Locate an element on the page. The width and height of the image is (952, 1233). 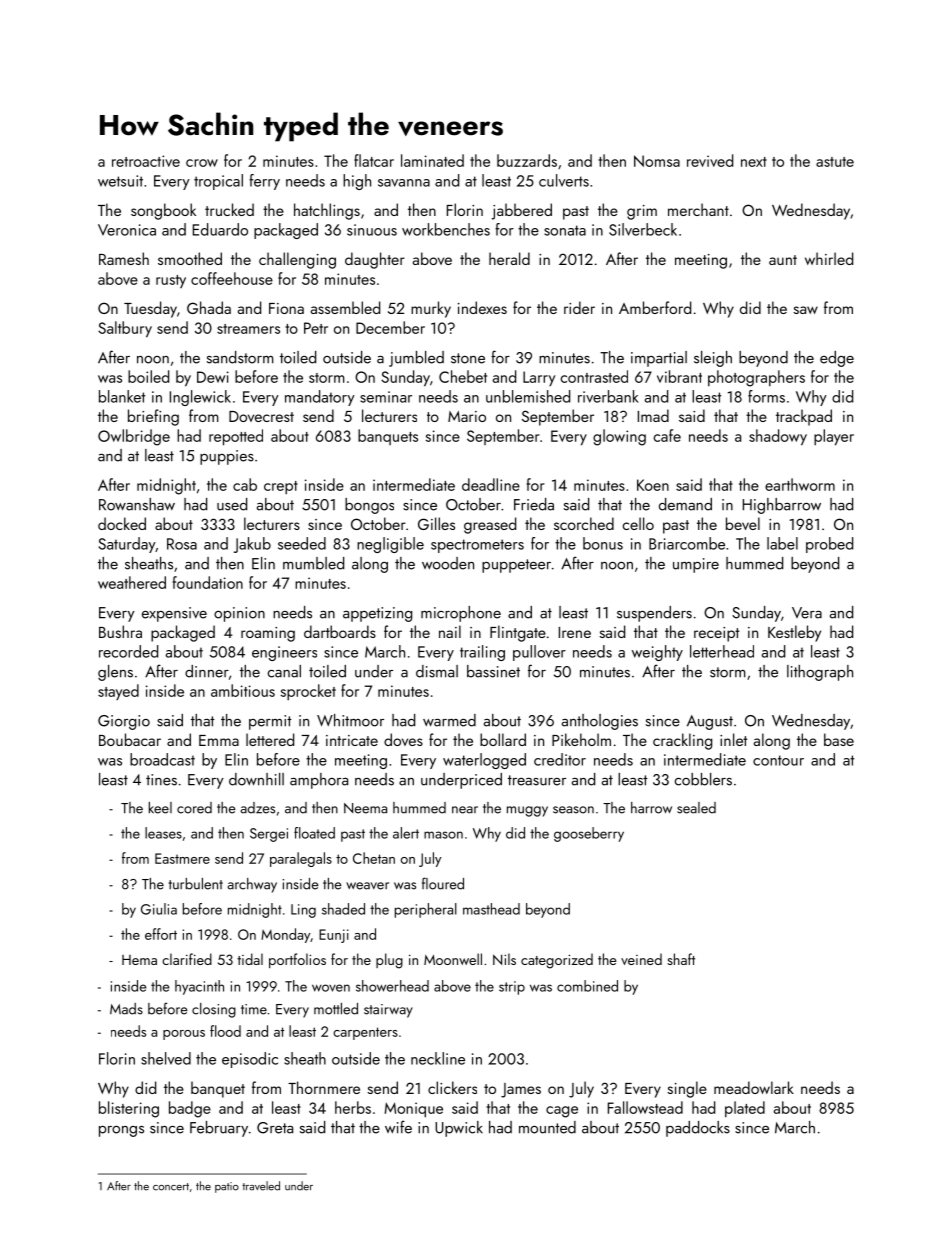
unblemished is located at coordinates (528, 396).
